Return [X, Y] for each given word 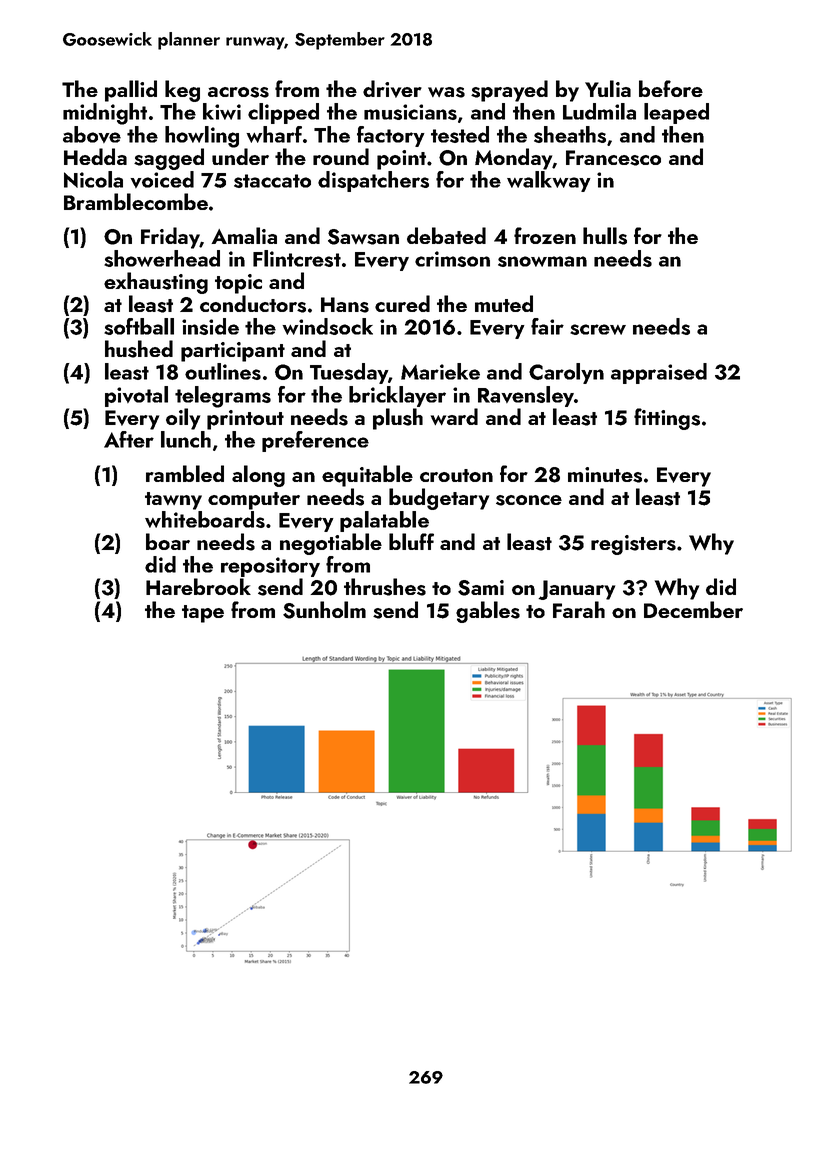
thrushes [385, 587]
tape [203, 614]
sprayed [509, 91]
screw [598, 329]
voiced [162, 179]
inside [210, 326]
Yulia [608, 88]
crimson [452, 259]
